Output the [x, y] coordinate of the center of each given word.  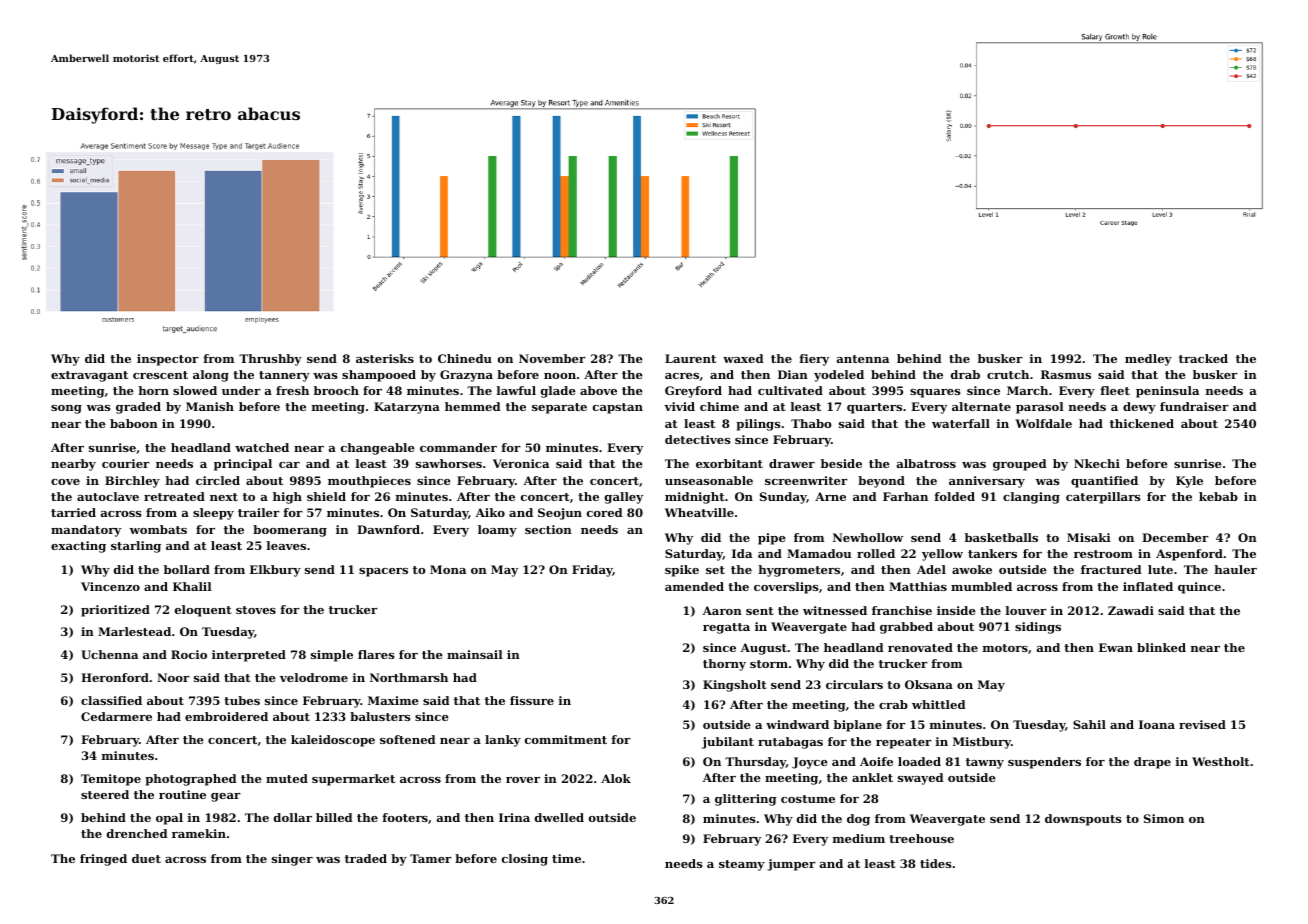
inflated [1148, 586]
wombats [158, 529]
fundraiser [1194, 406]
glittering [745, 800]
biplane [858, 726]
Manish [210, 406]
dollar [293, 817]
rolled [876, 553]
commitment [566, 739]
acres [682, 376]
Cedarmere [116, 716]
